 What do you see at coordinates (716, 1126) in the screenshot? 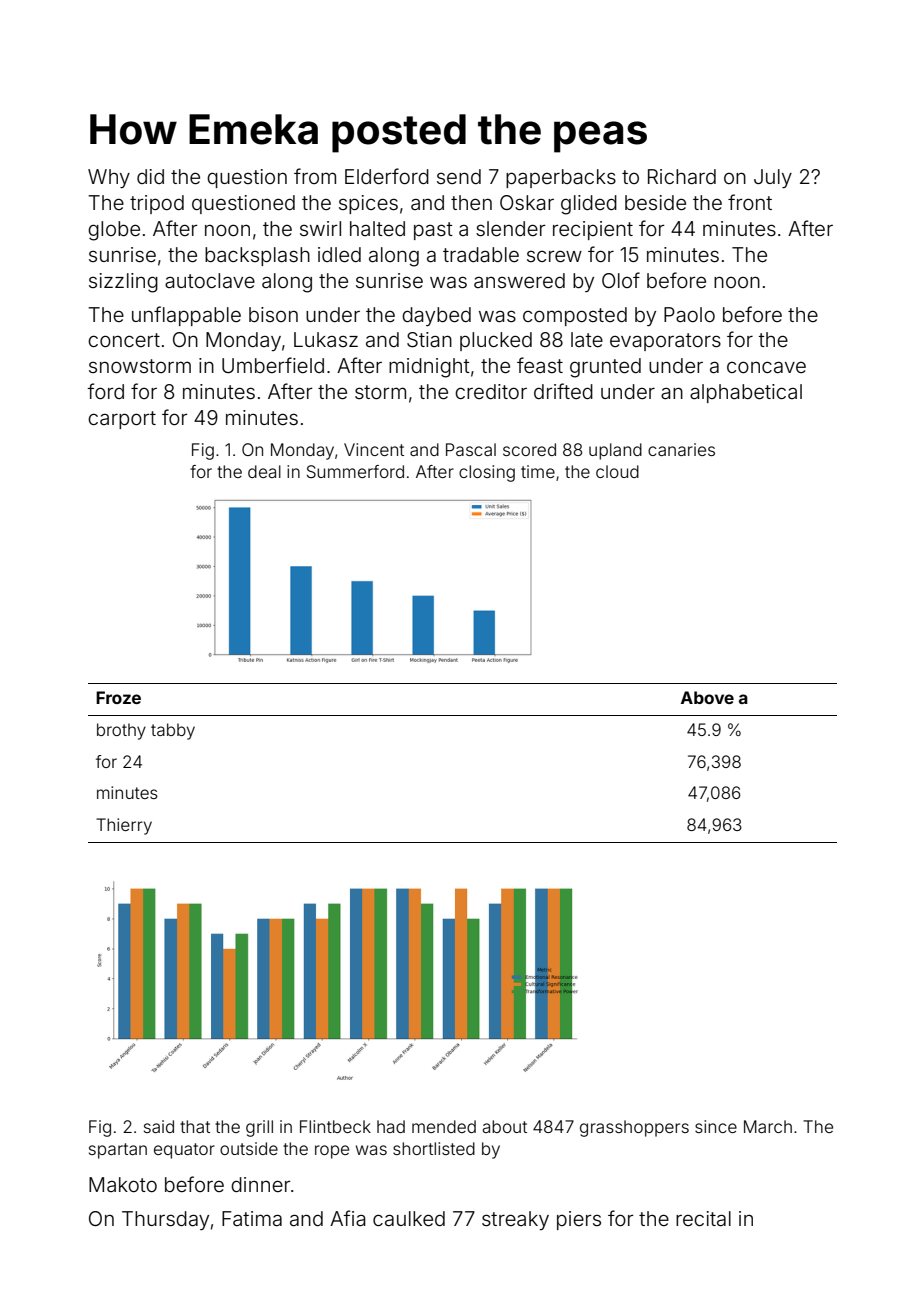
I see `since` at bounding box center [716, 1126].
